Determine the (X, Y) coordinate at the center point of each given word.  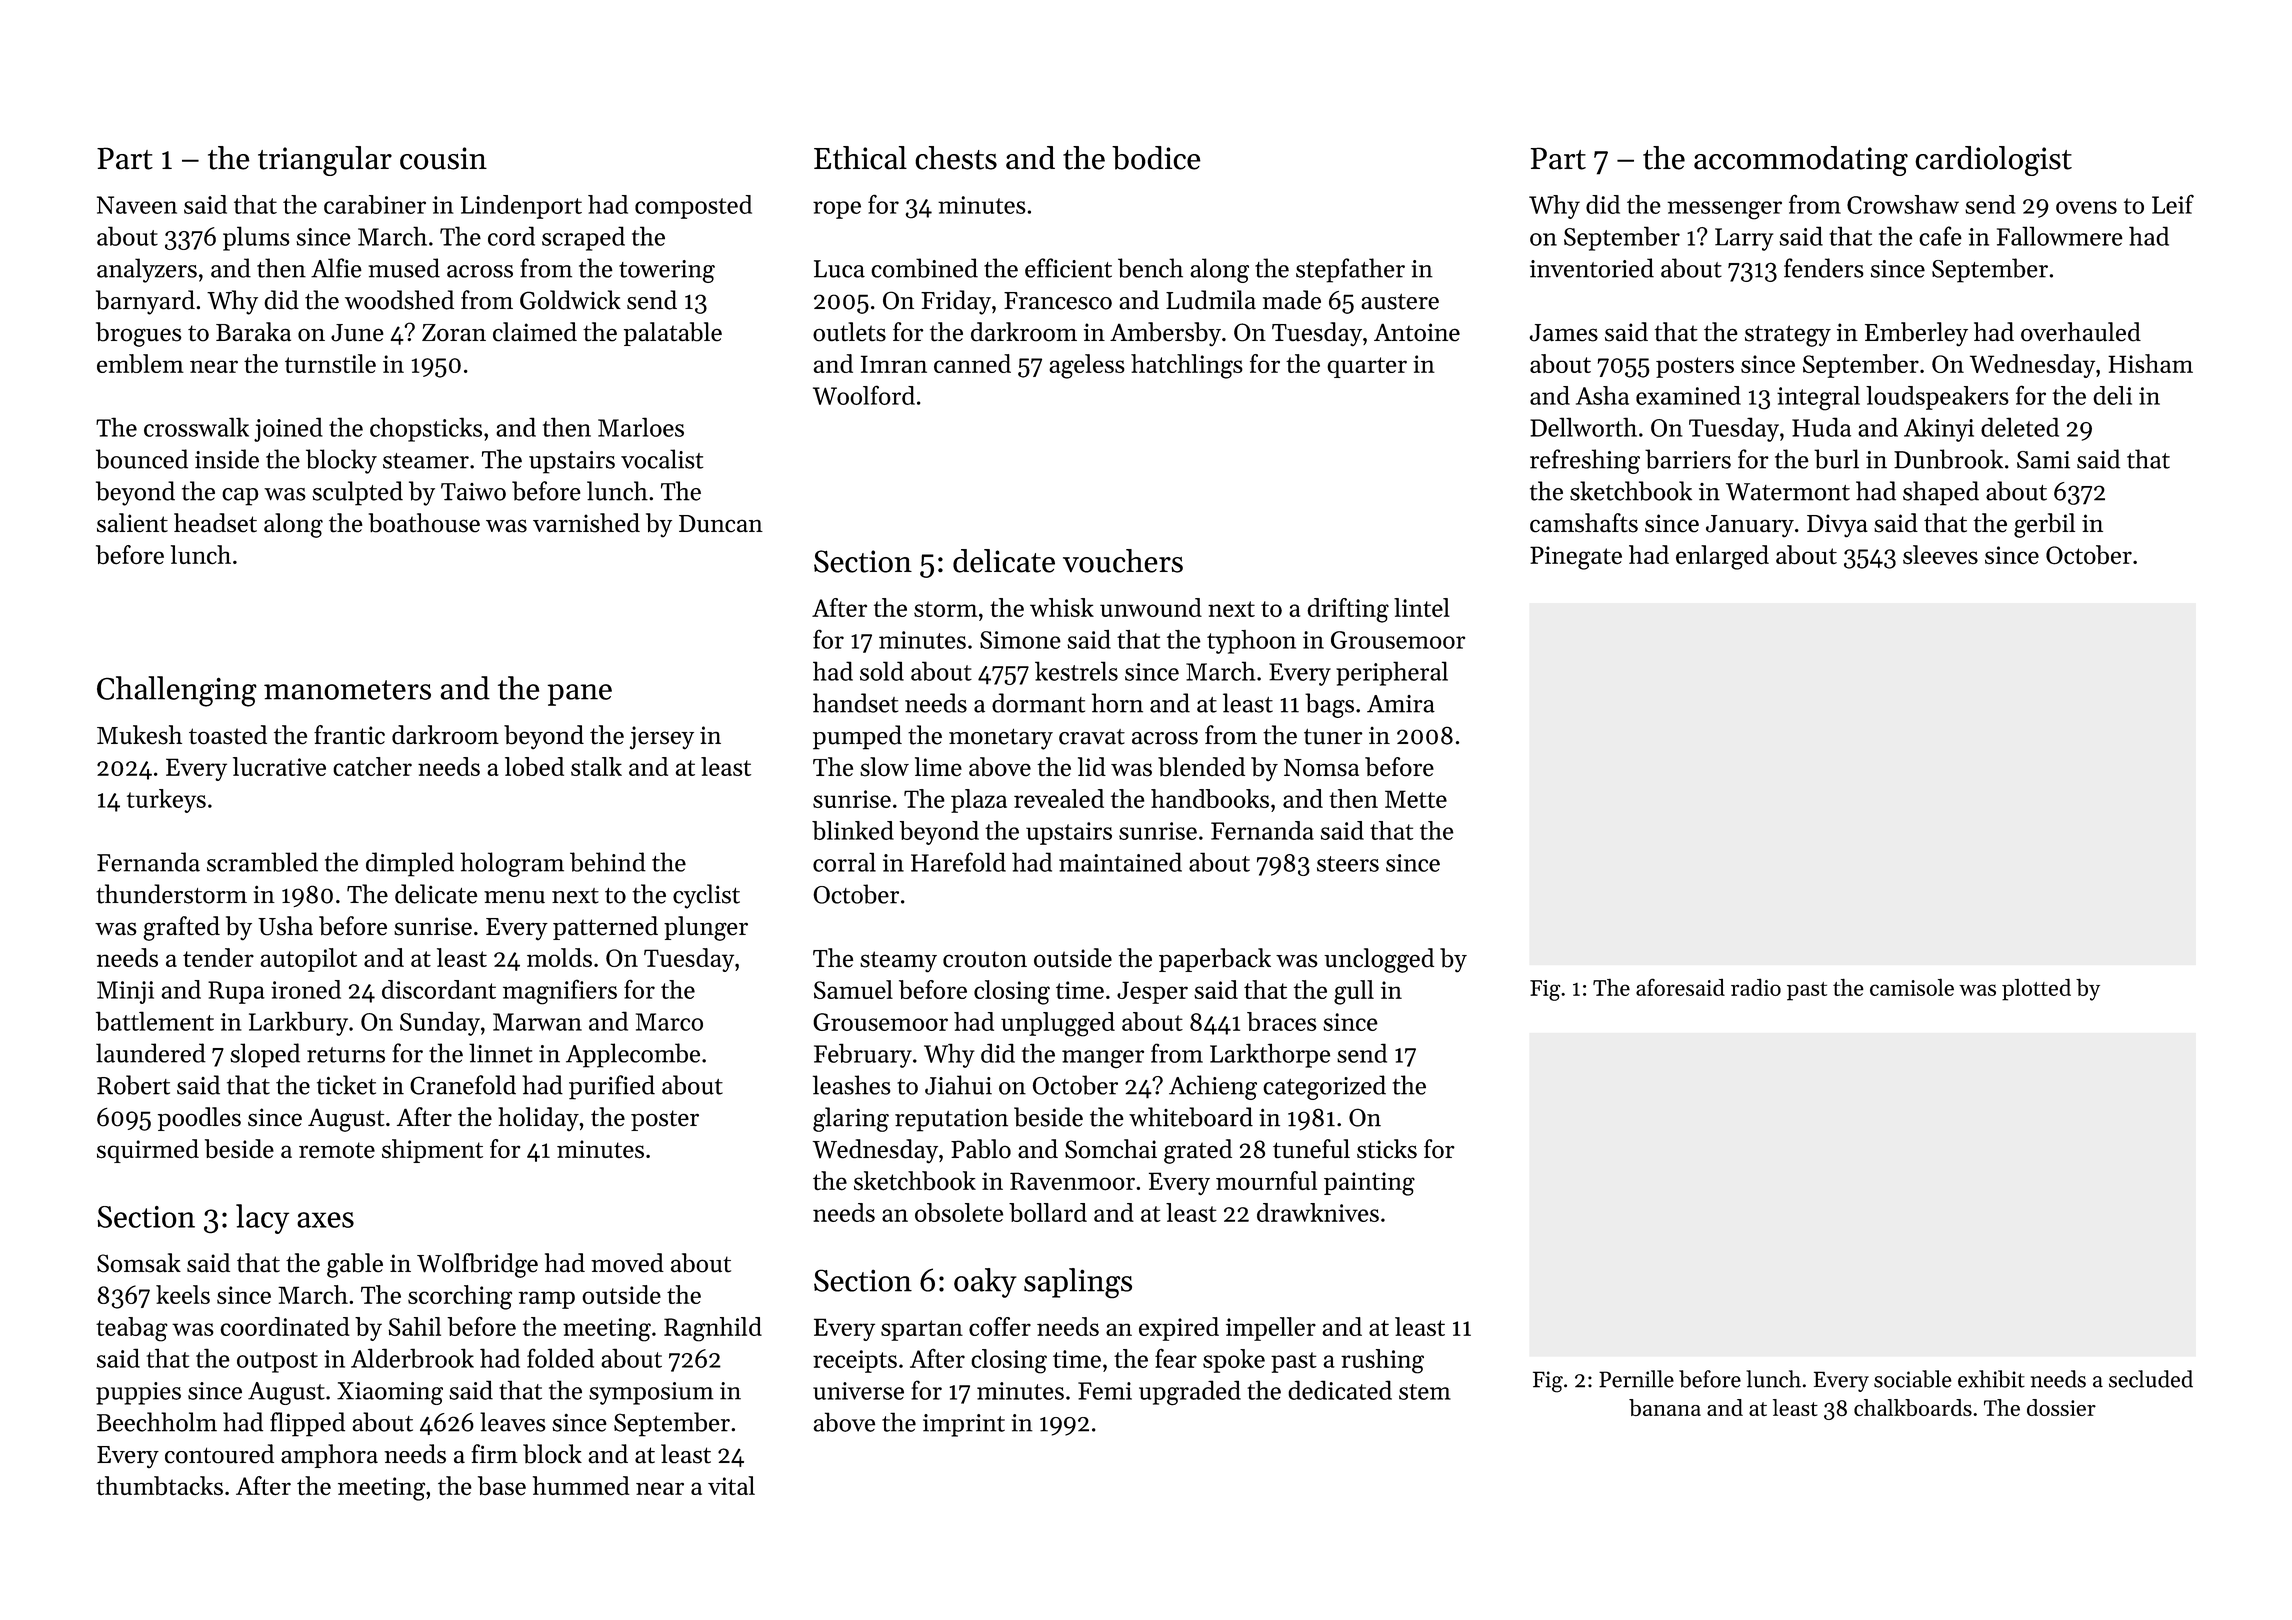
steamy (898, 961)
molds (559, 957)
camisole (1912, 987)
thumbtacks (159, 1486)
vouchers (1123, 561)
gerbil (2044, 525)
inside (227, 459)
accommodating (1801, 161)
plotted (2036, 989)
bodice (1156, 158)
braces (1281, 1021)
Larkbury (298, 1023)
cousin (443, 158)
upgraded (1190, 1393)
